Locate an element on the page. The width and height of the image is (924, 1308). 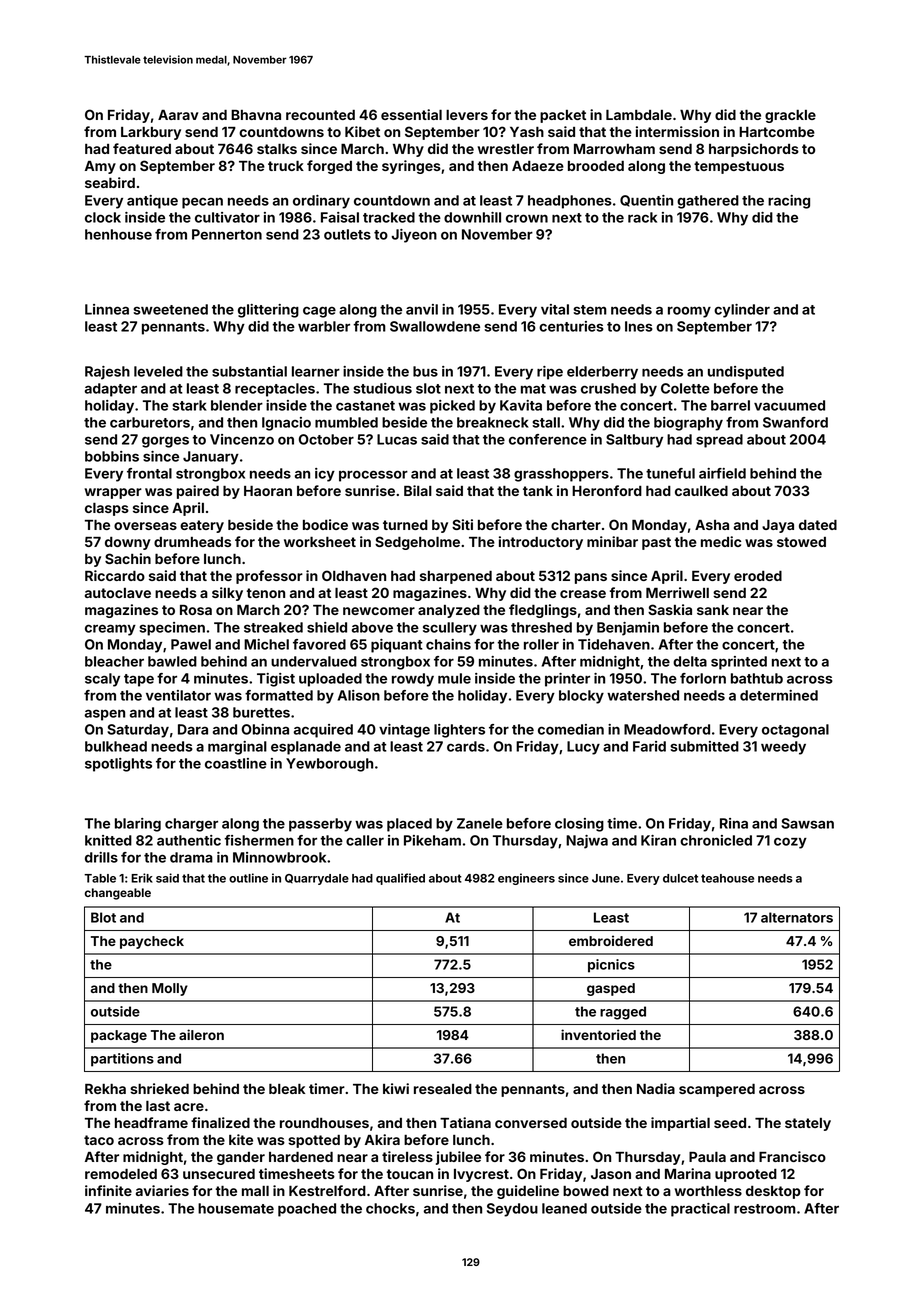
adapter is located at coordinates (111, 390).
